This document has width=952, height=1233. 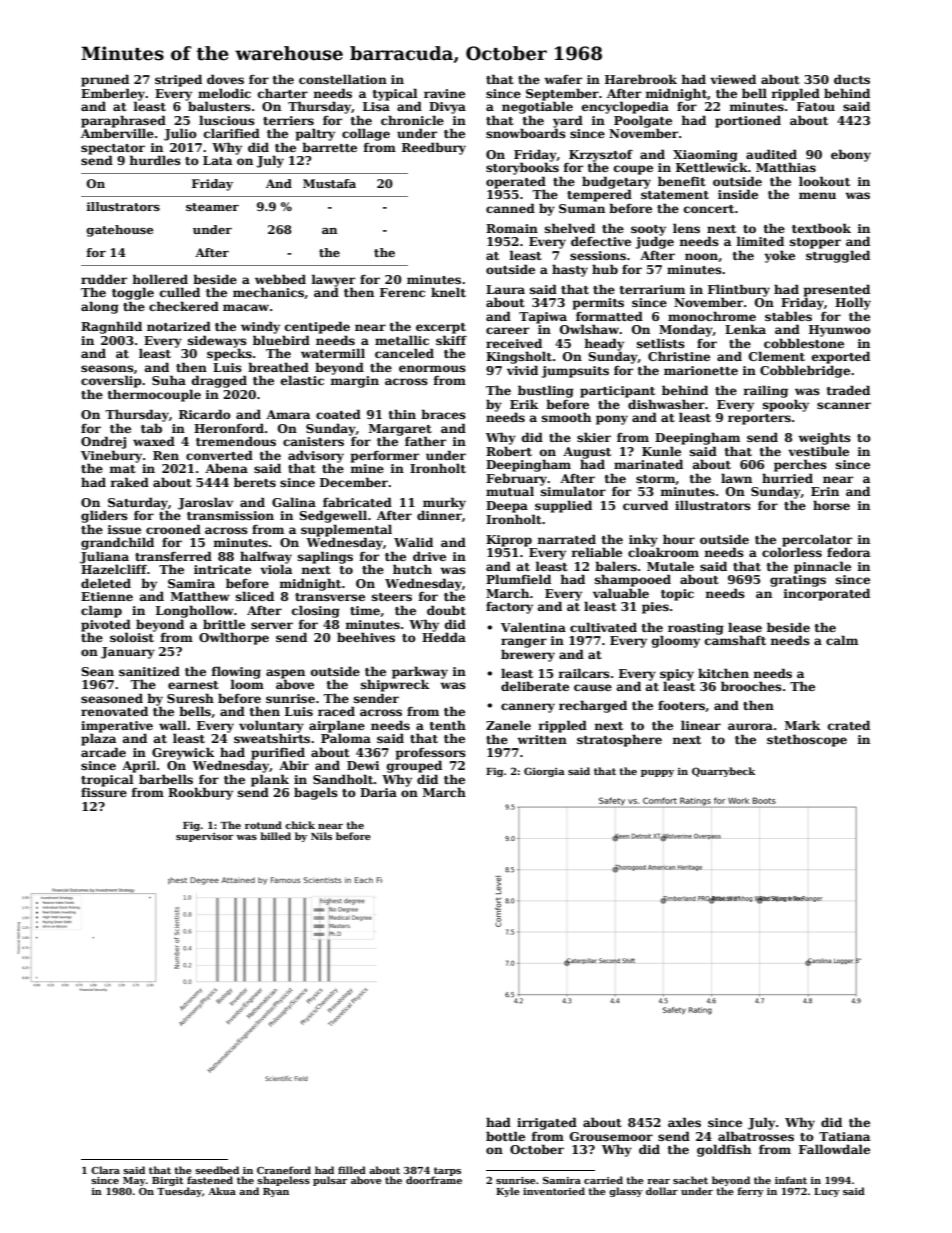 What do you see at coordinates (173, 529) in the document?
I see `crooned` at bounding box center [173, 529].
